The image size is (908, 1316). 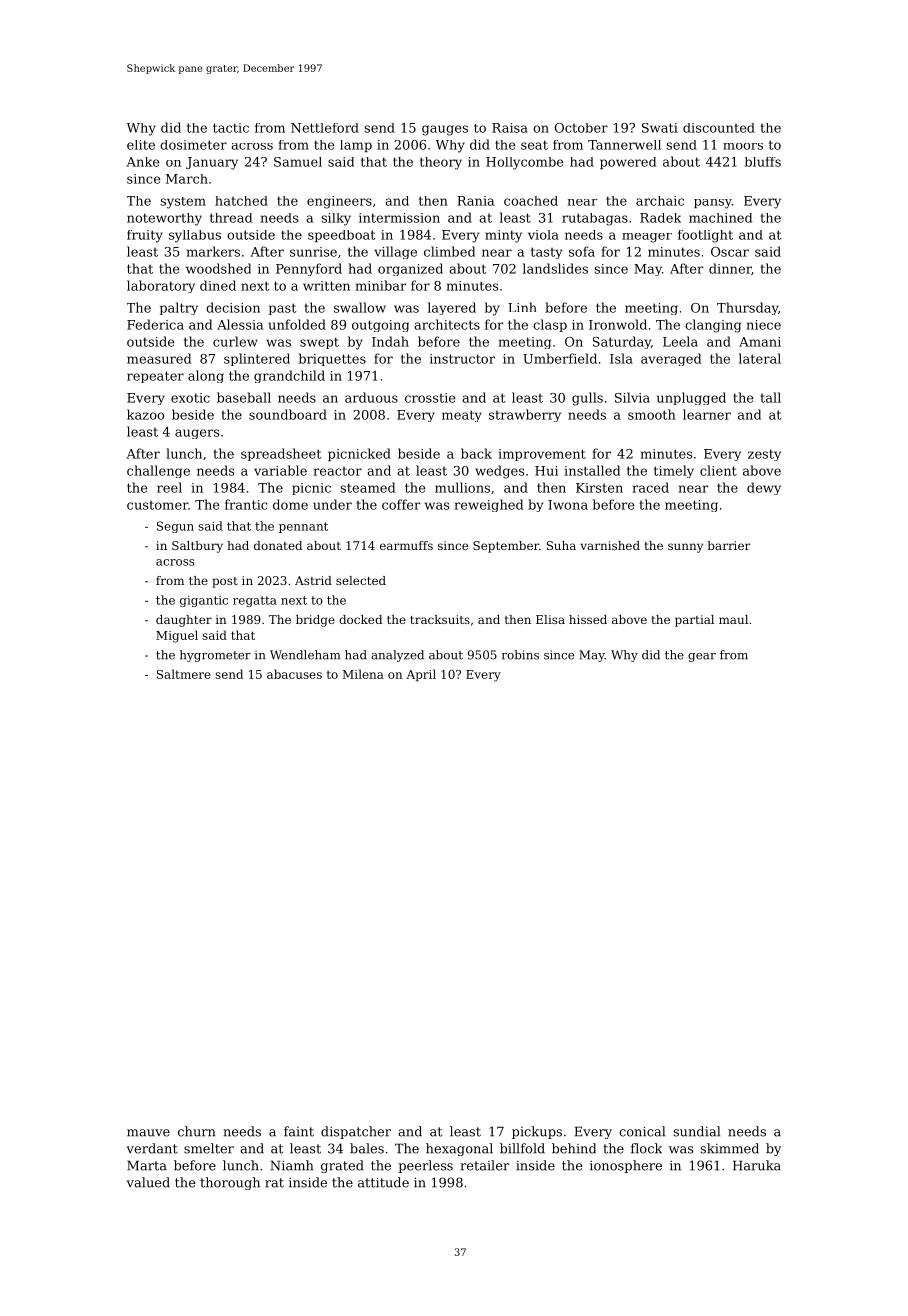 What do you see at coordinates (660, 128) in the screenshot?
I see `Swati` at bounding box center [660, 128].
